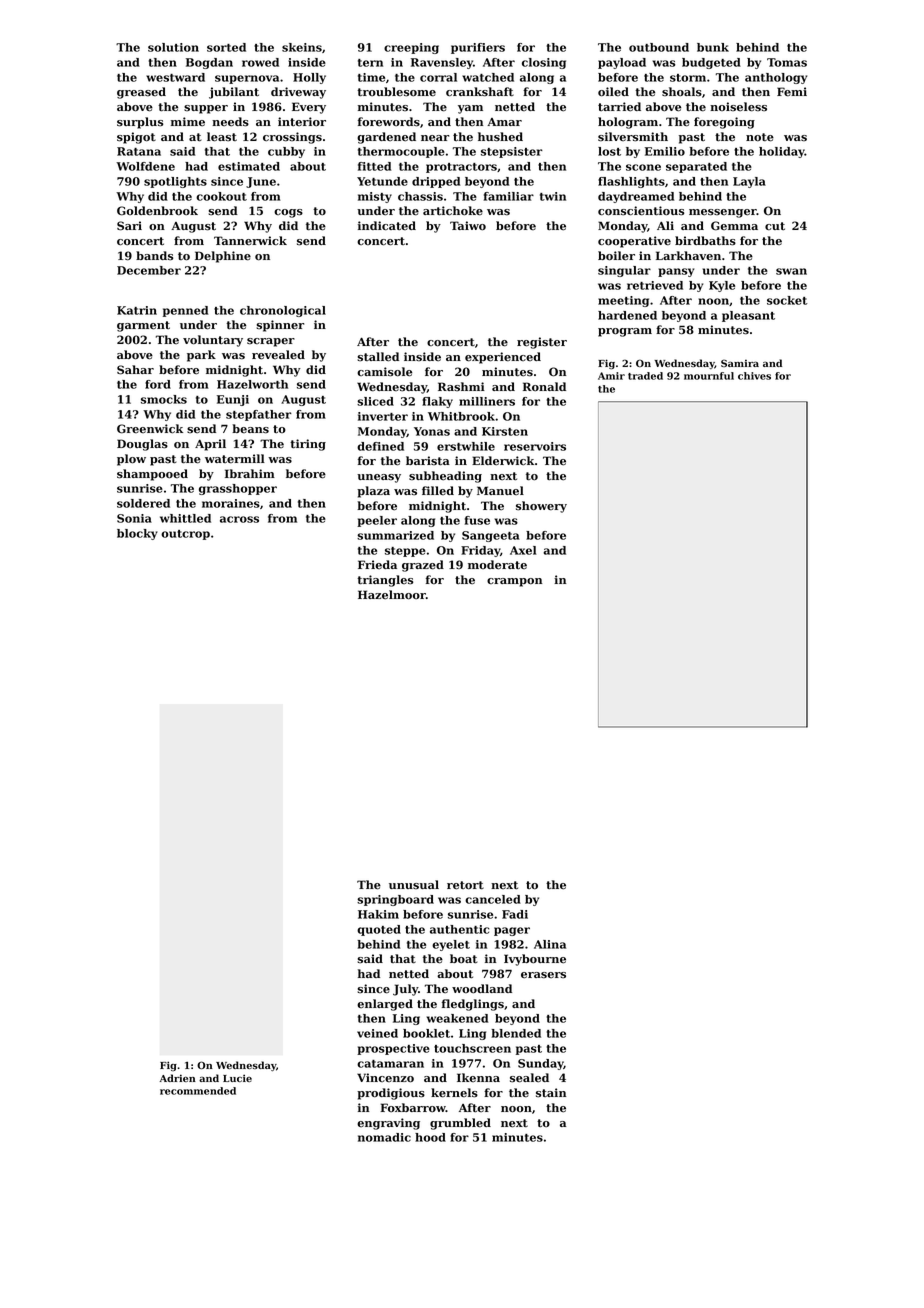  I want to click on hood, so click(430, 1137).
